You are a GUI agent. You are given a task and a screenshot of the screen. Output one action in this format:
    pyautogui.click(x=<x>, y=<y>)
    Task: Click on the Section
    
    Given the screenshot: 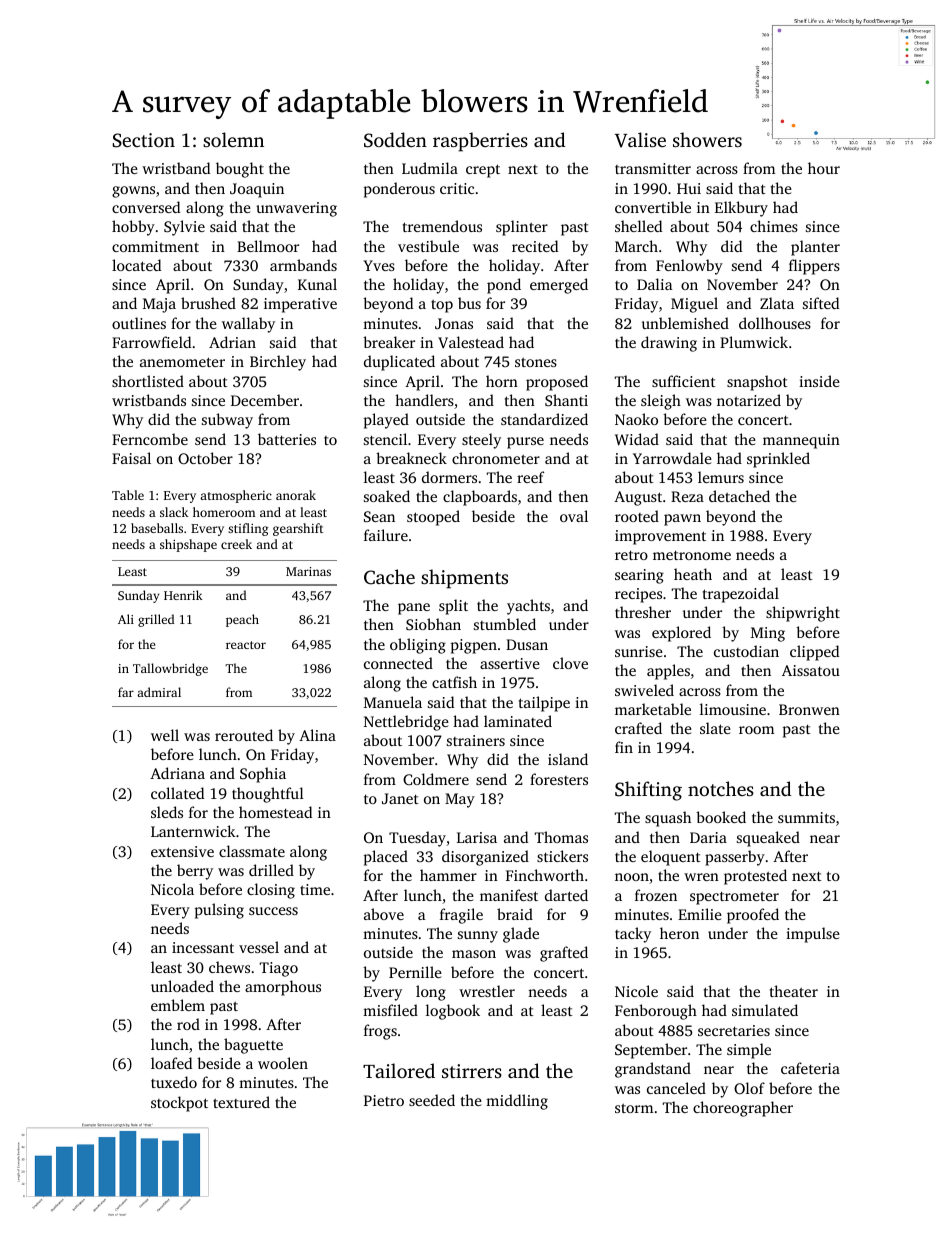 What is the action you would take?
    pyautogui.click(x=144, y=140)
